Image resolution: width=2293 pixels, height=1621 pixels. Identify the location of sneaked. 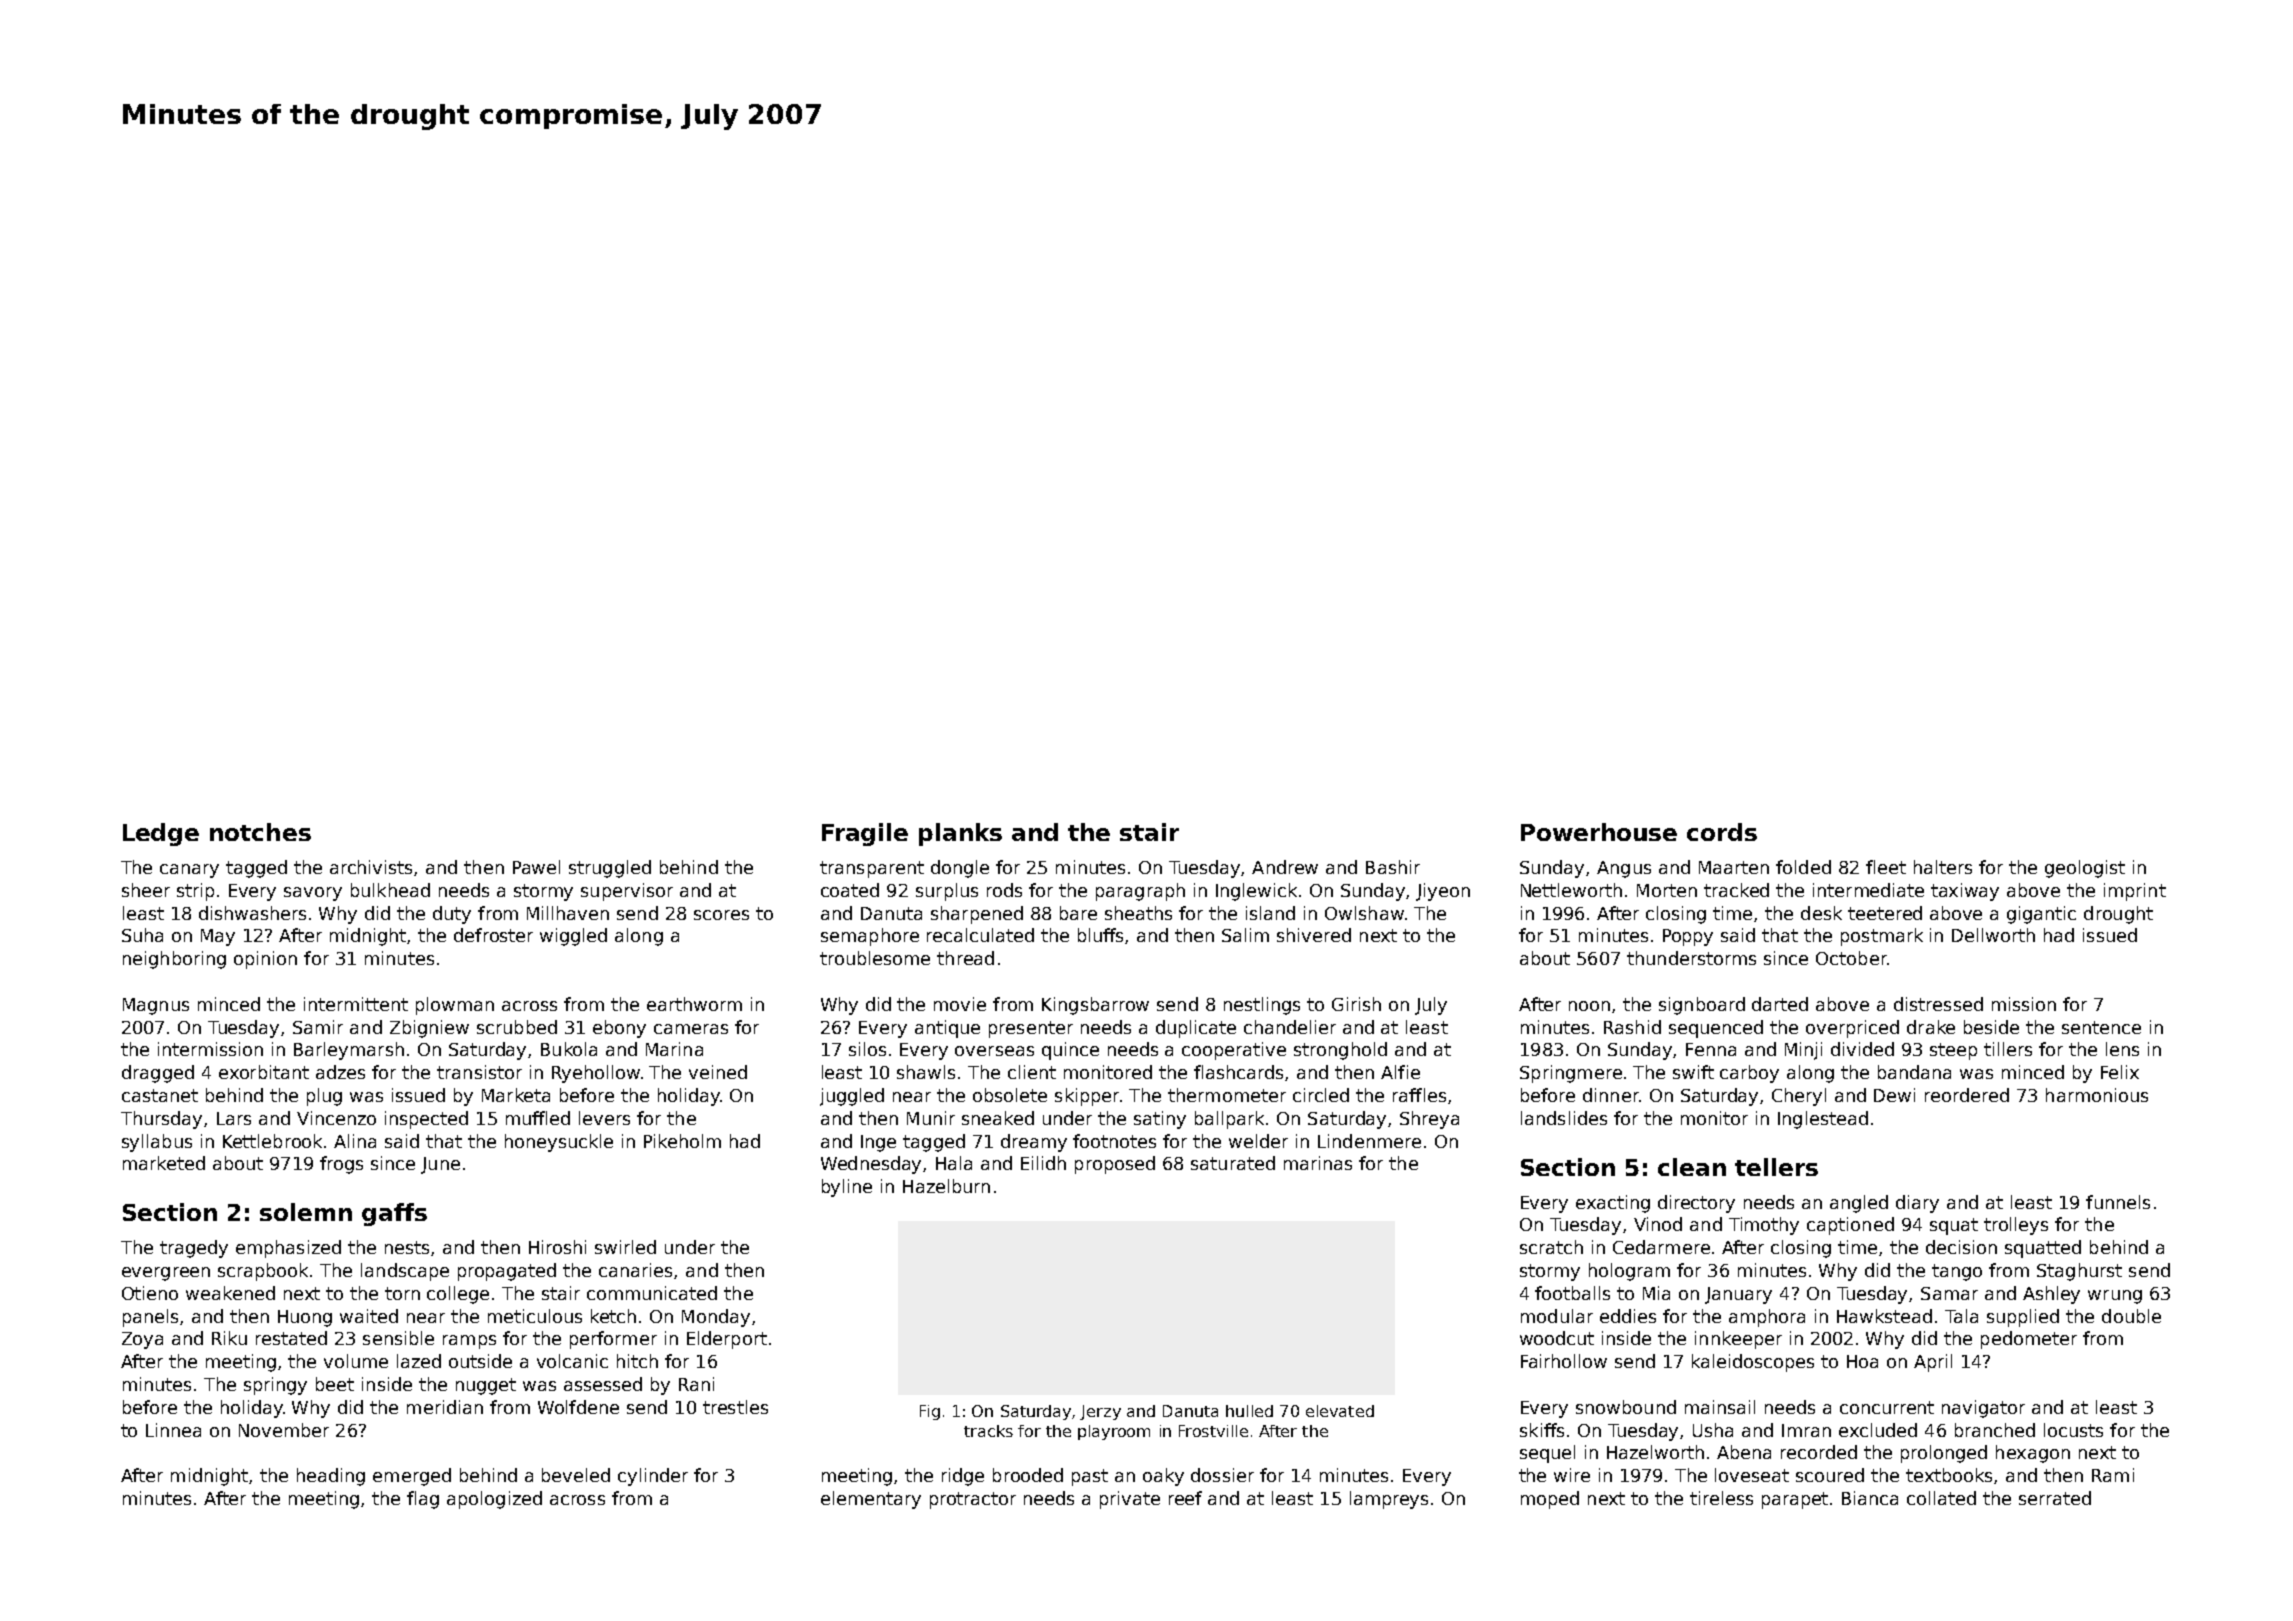
(998, 1118).
